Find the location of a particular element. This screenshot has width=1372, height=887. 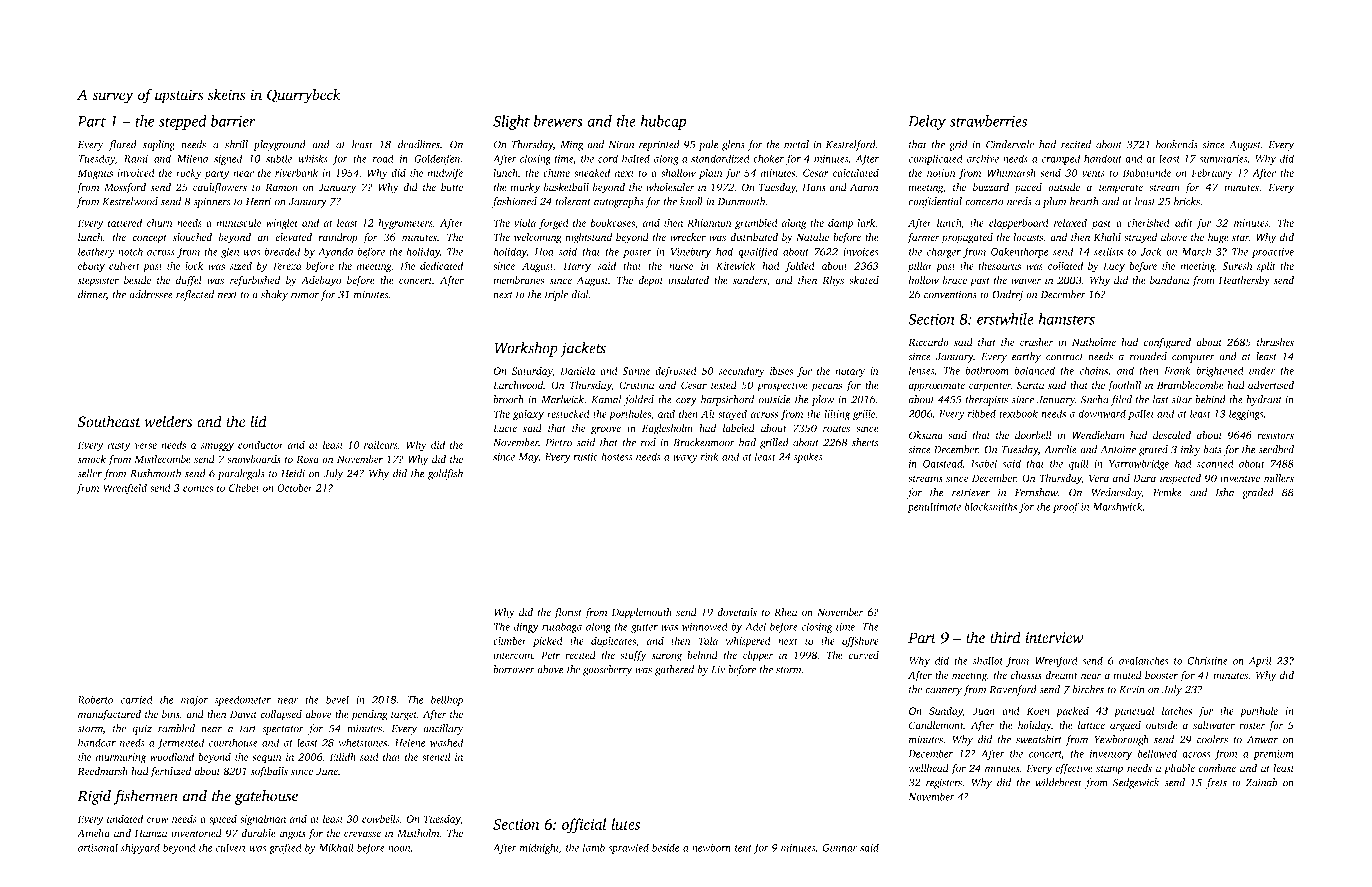

bevel is located at coordinates (337, 699).
